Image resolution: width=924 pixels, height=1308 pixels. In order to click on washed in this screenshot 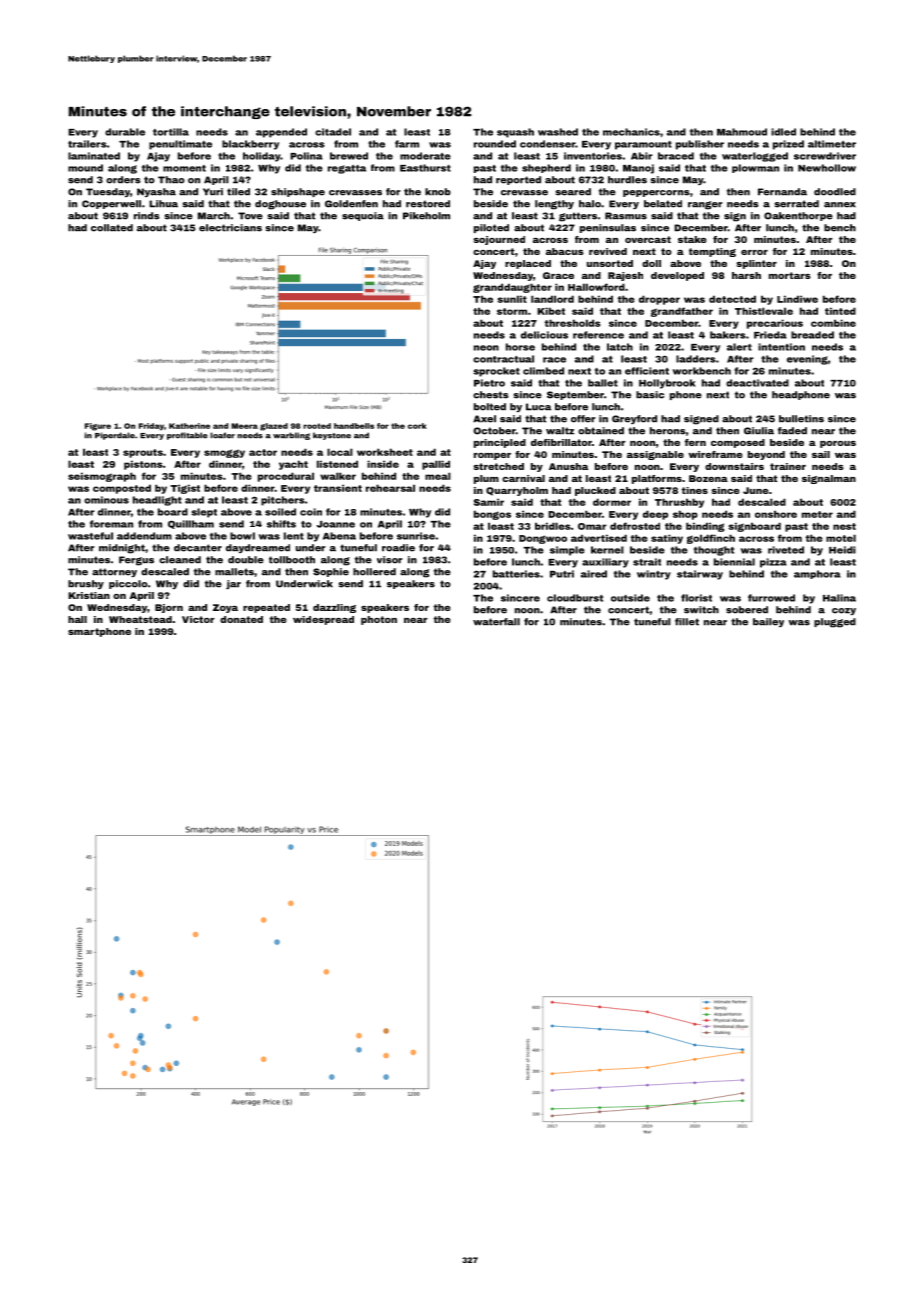, I will do `click(558, 132)`.
